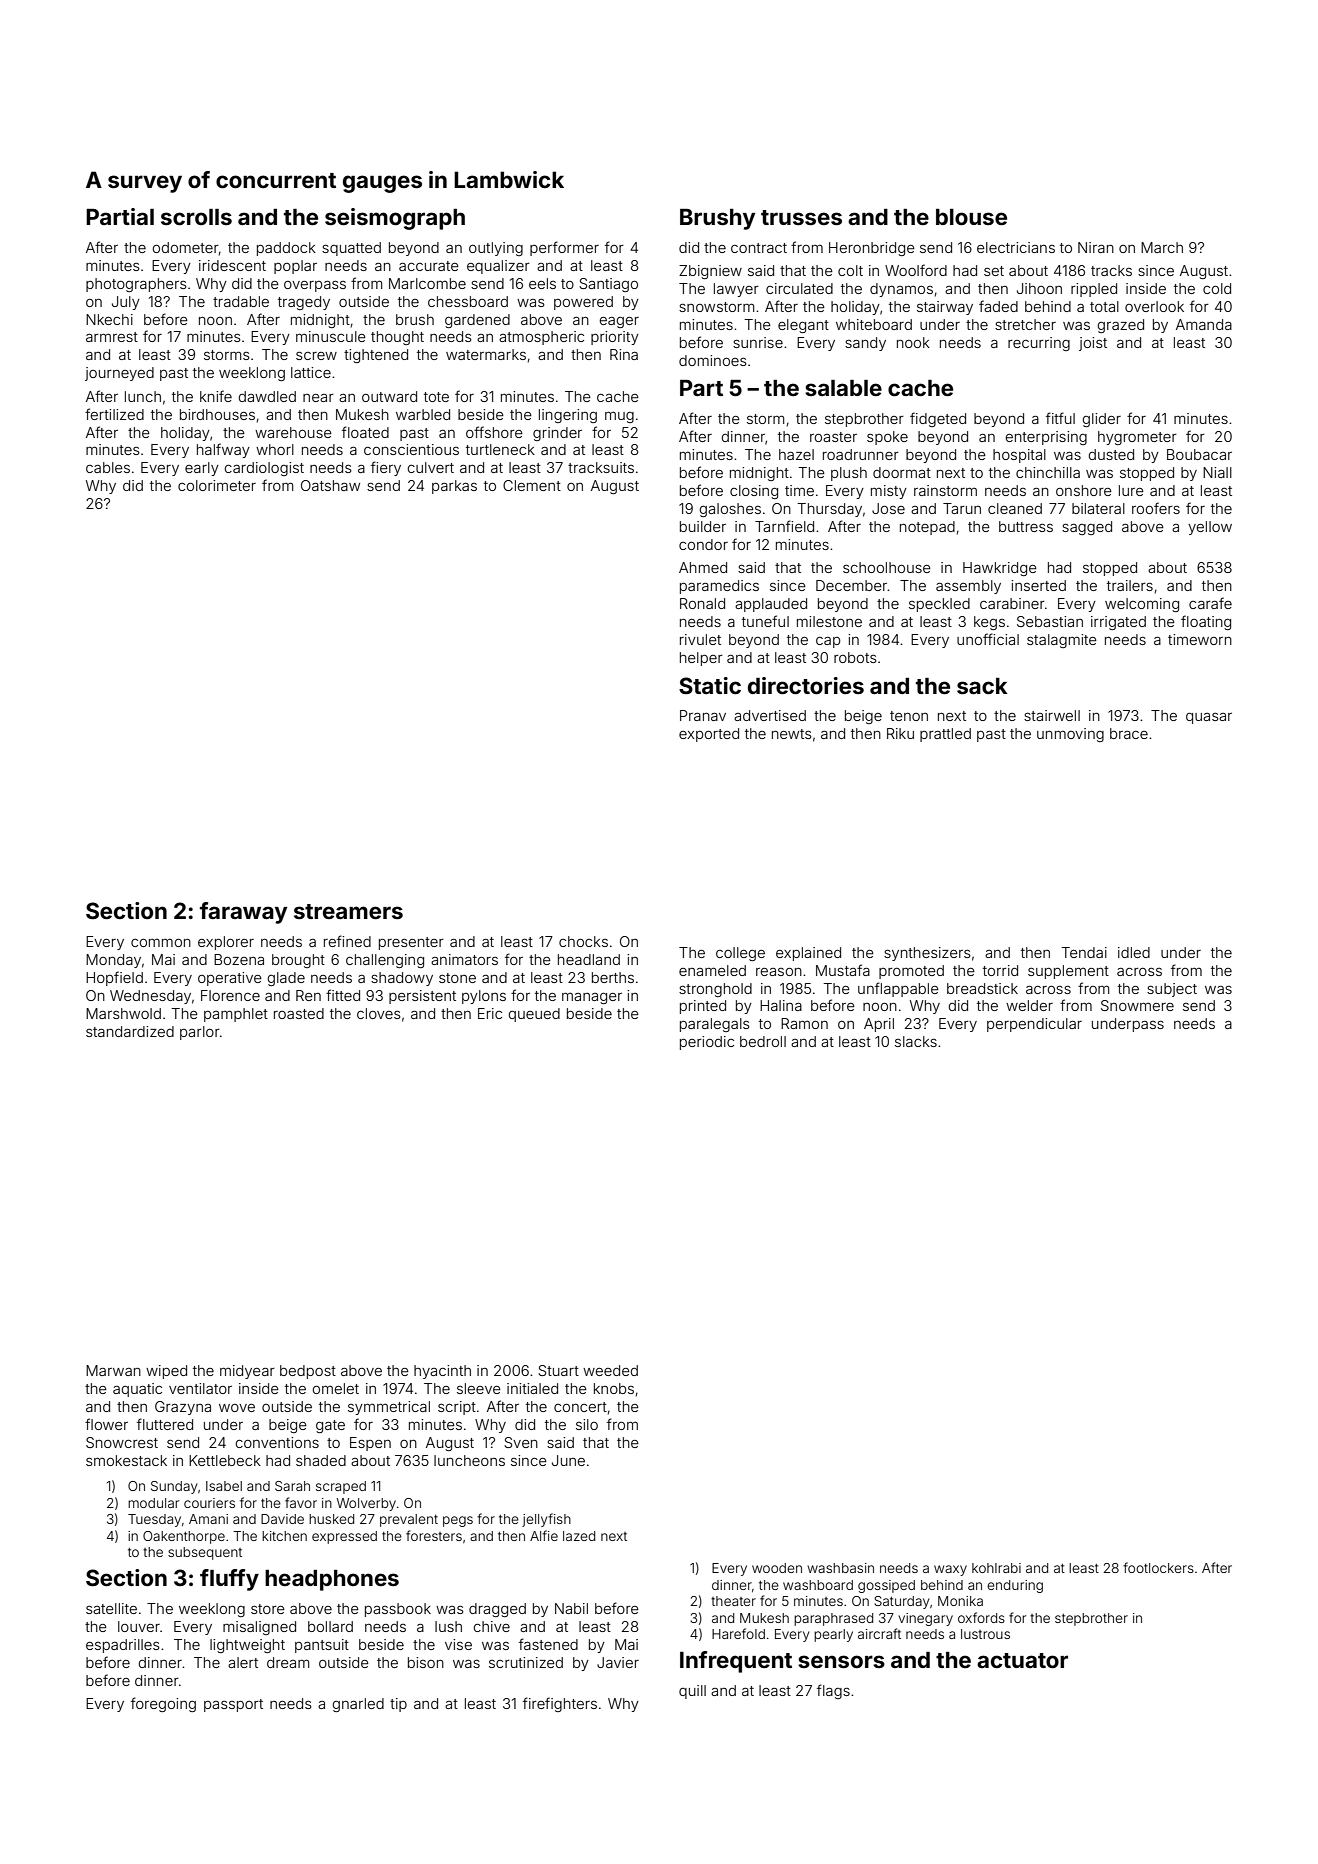 The image size is (1318, 1864). Describe the element at coordinates (1158, 1567) in the image. I see `footlockers` at that location.
